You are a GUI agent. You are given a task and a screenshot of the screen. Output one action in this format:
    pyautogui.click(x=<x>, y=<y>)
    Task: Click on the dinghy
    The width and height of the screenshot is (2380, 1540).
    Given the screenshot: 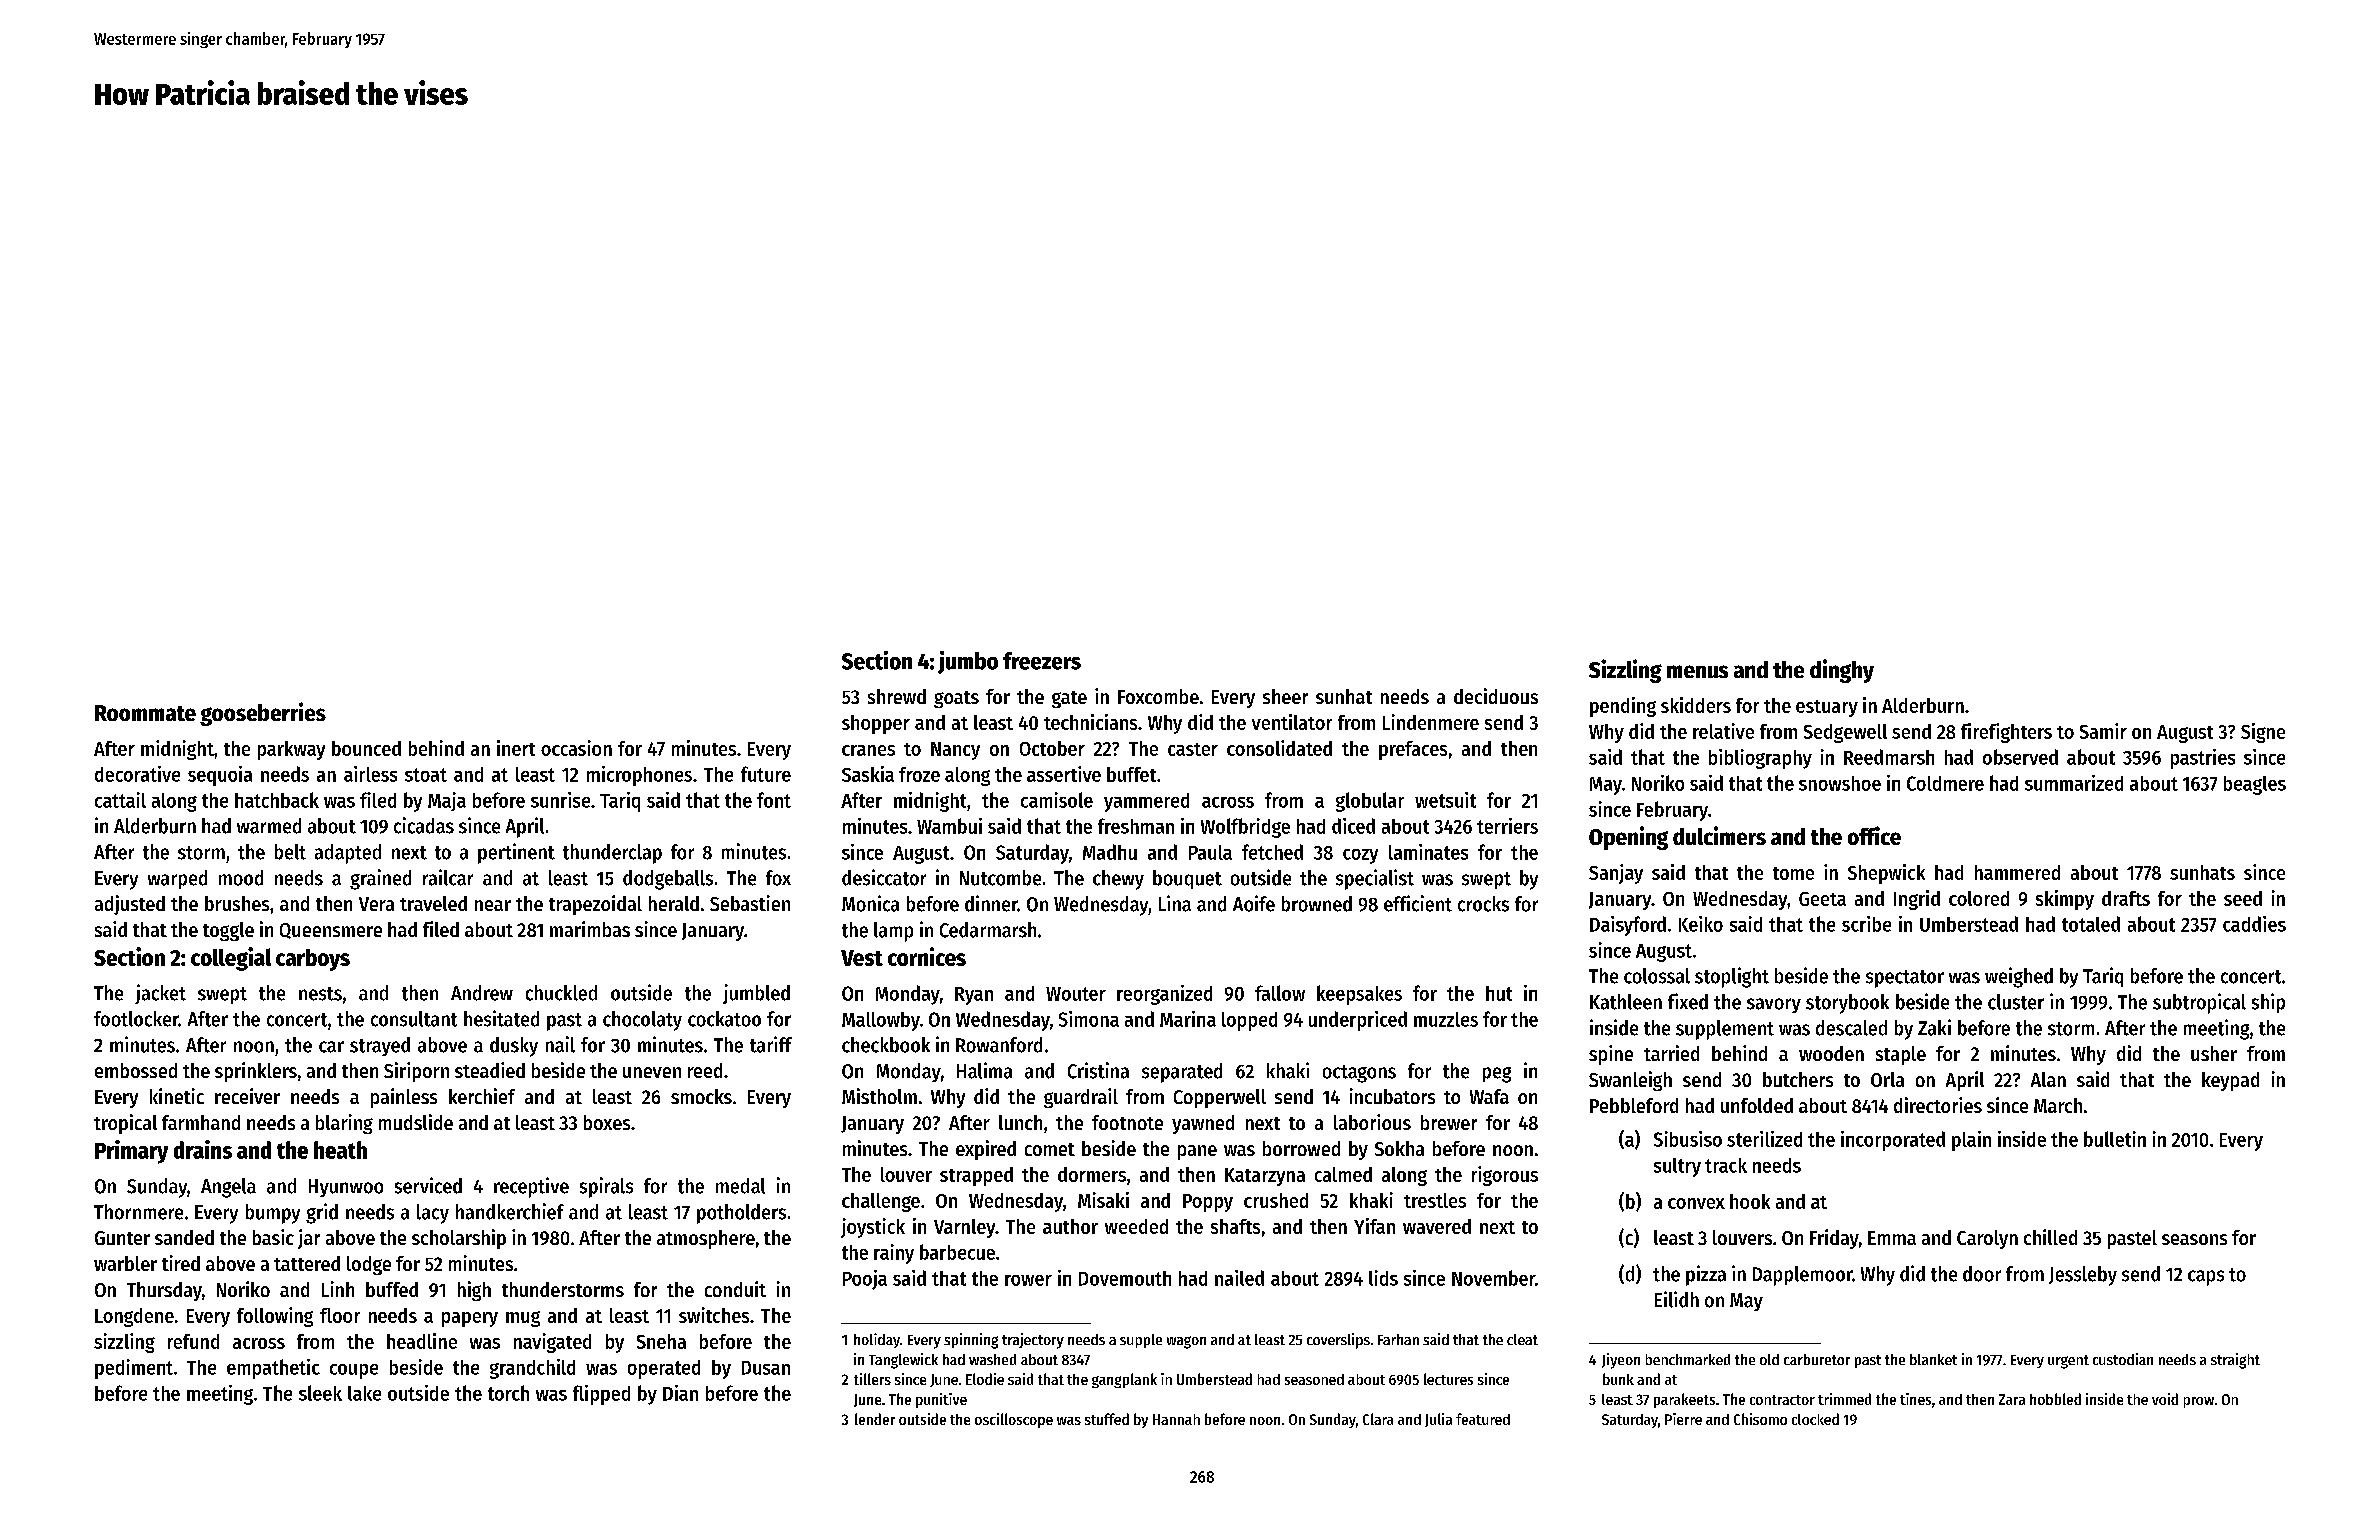 What is the action you would take?
    pyautogui.click(x=1842, y=671)
